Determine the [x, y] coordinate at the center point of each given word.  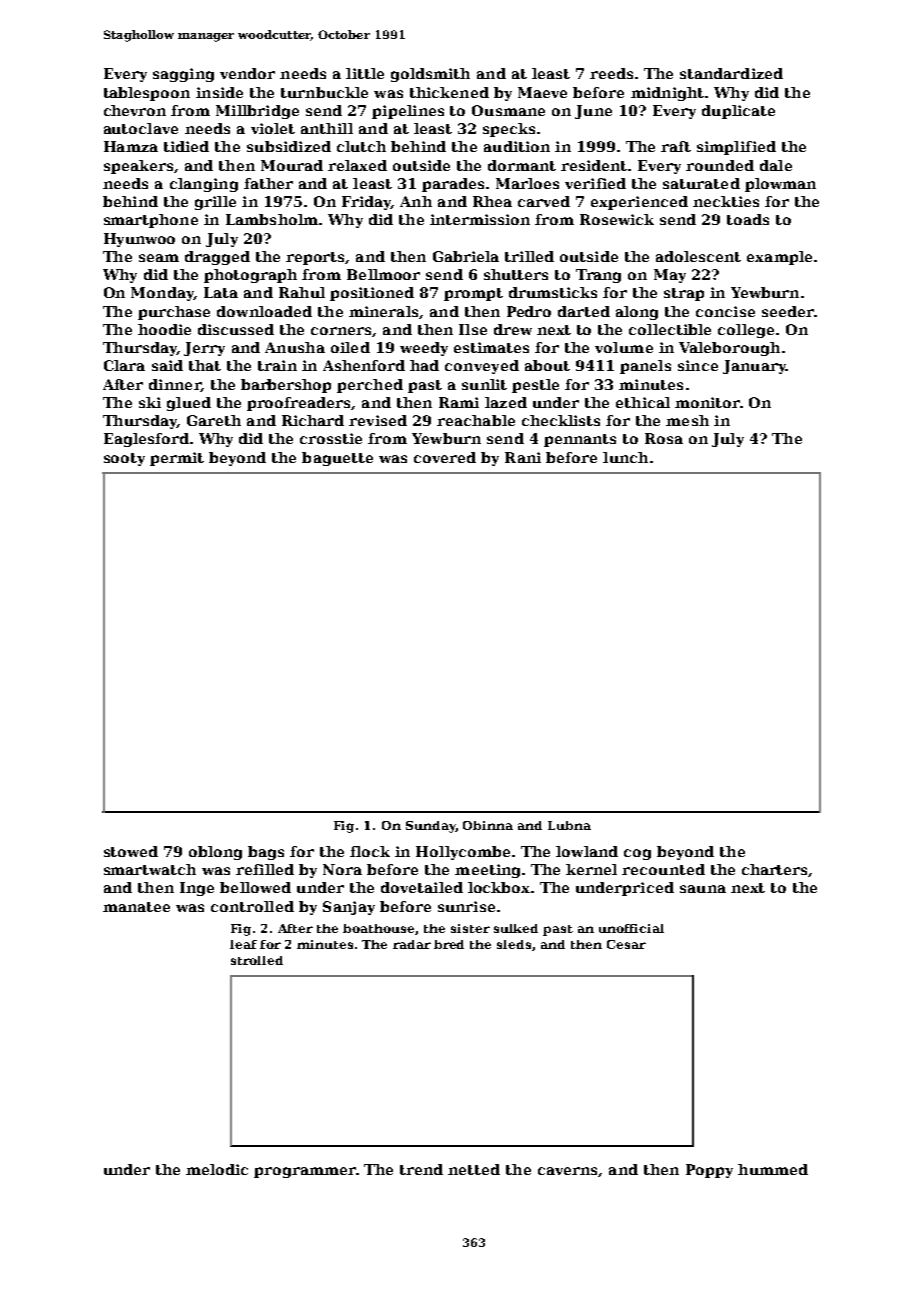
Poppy [709, 1171]
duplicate [738, 112]
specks [509, 130]
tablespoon [147, 94]
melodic [217, 1169]
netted [474, 1169]
